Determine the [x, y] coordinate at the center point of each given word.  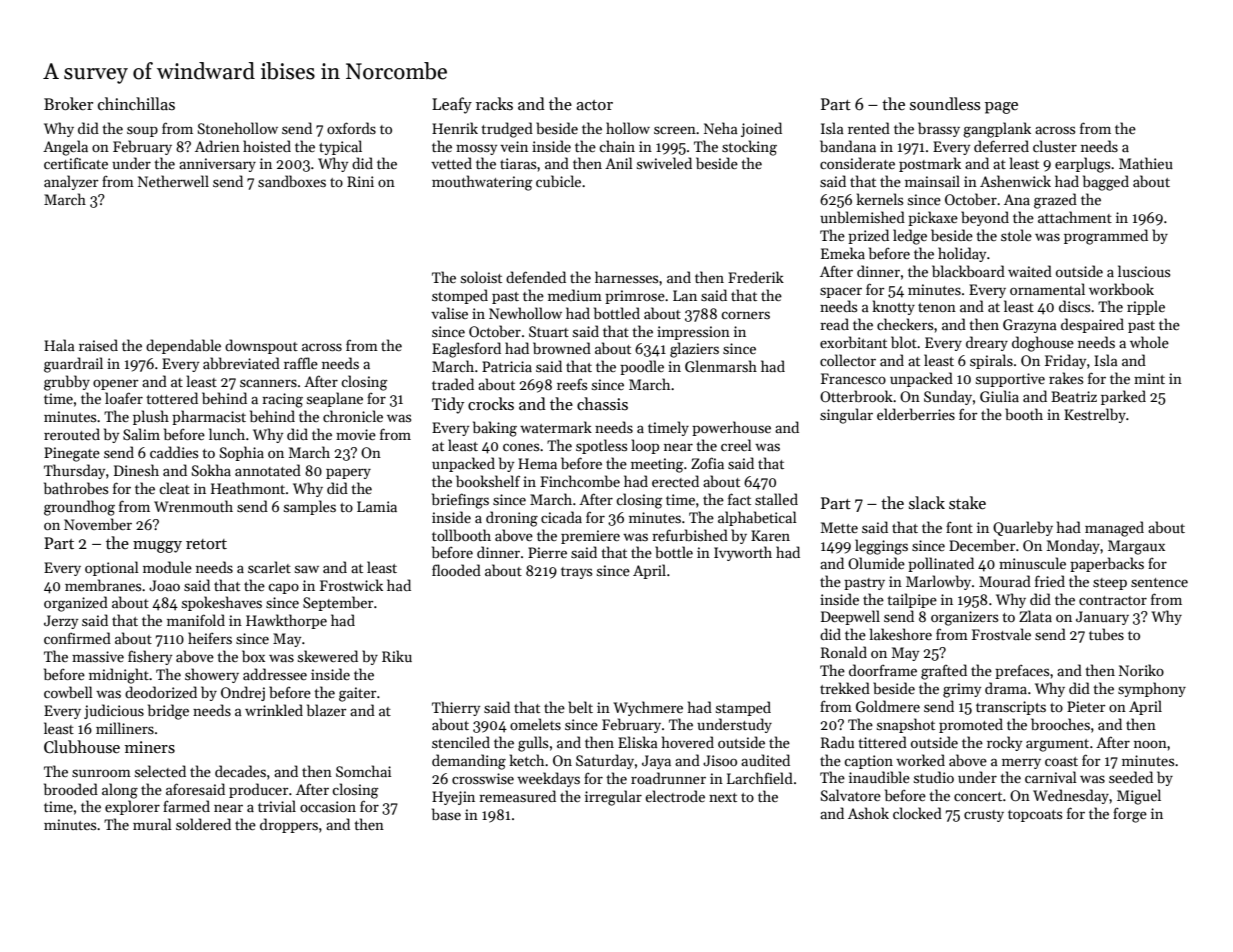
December [982, 545]
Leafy [452, 105]
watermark [556, 427]
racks [494, 103]
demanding [469, 762]
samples [310, 507]
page [1001, 108]
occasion [328, 806]
